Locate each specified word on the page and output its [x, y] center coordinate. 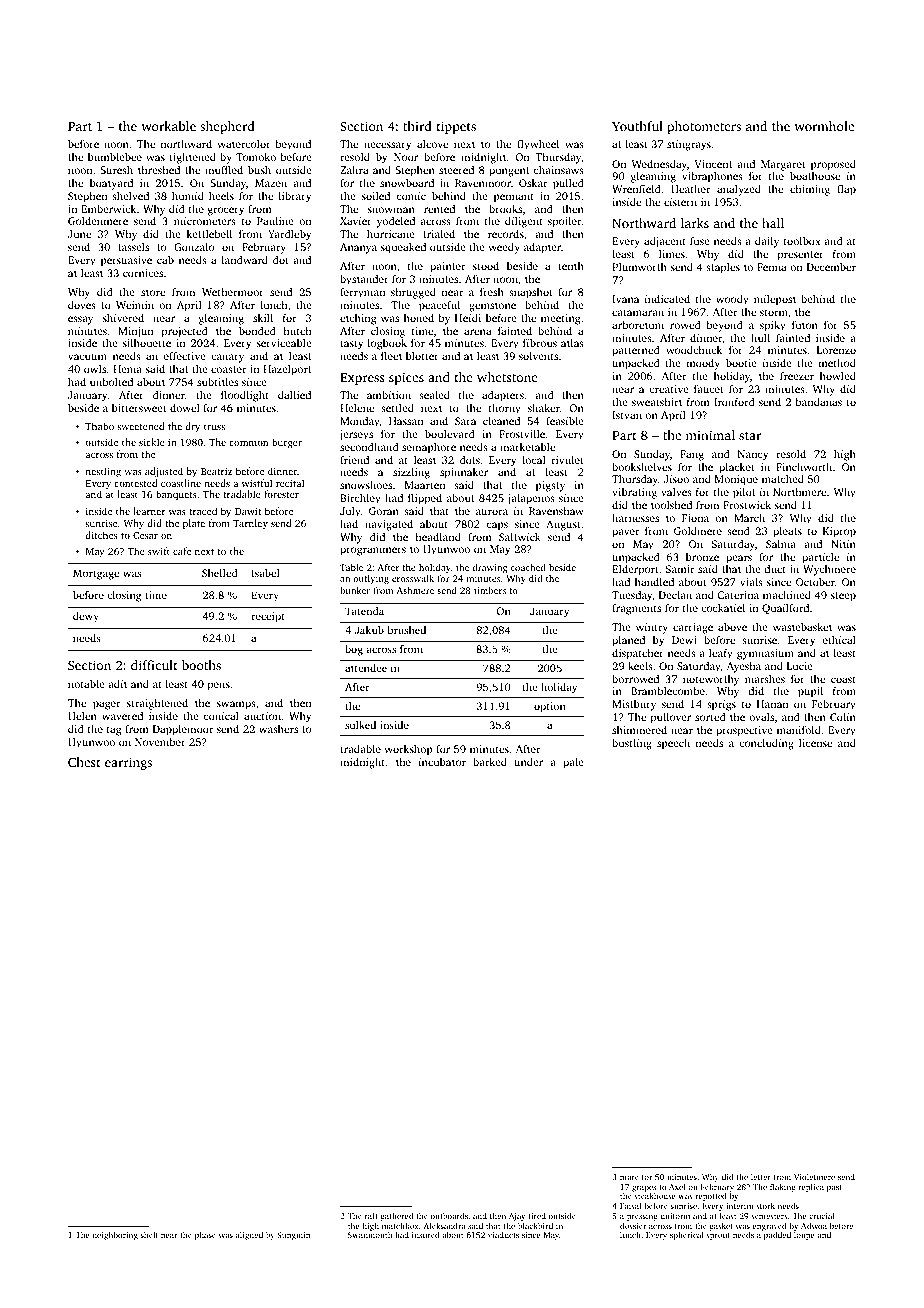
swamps [236, 705]
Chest [84, 762]
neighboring [115, 1236]
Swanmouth [370, 1235]
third [417, 126]
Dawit [248, 511]
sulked [360, 725]
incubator [442, 762]
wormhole [824, 126]
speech [673, 744]
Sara [465, 421]
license [815, 743]
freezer [797, 376]
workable [168, 126]
